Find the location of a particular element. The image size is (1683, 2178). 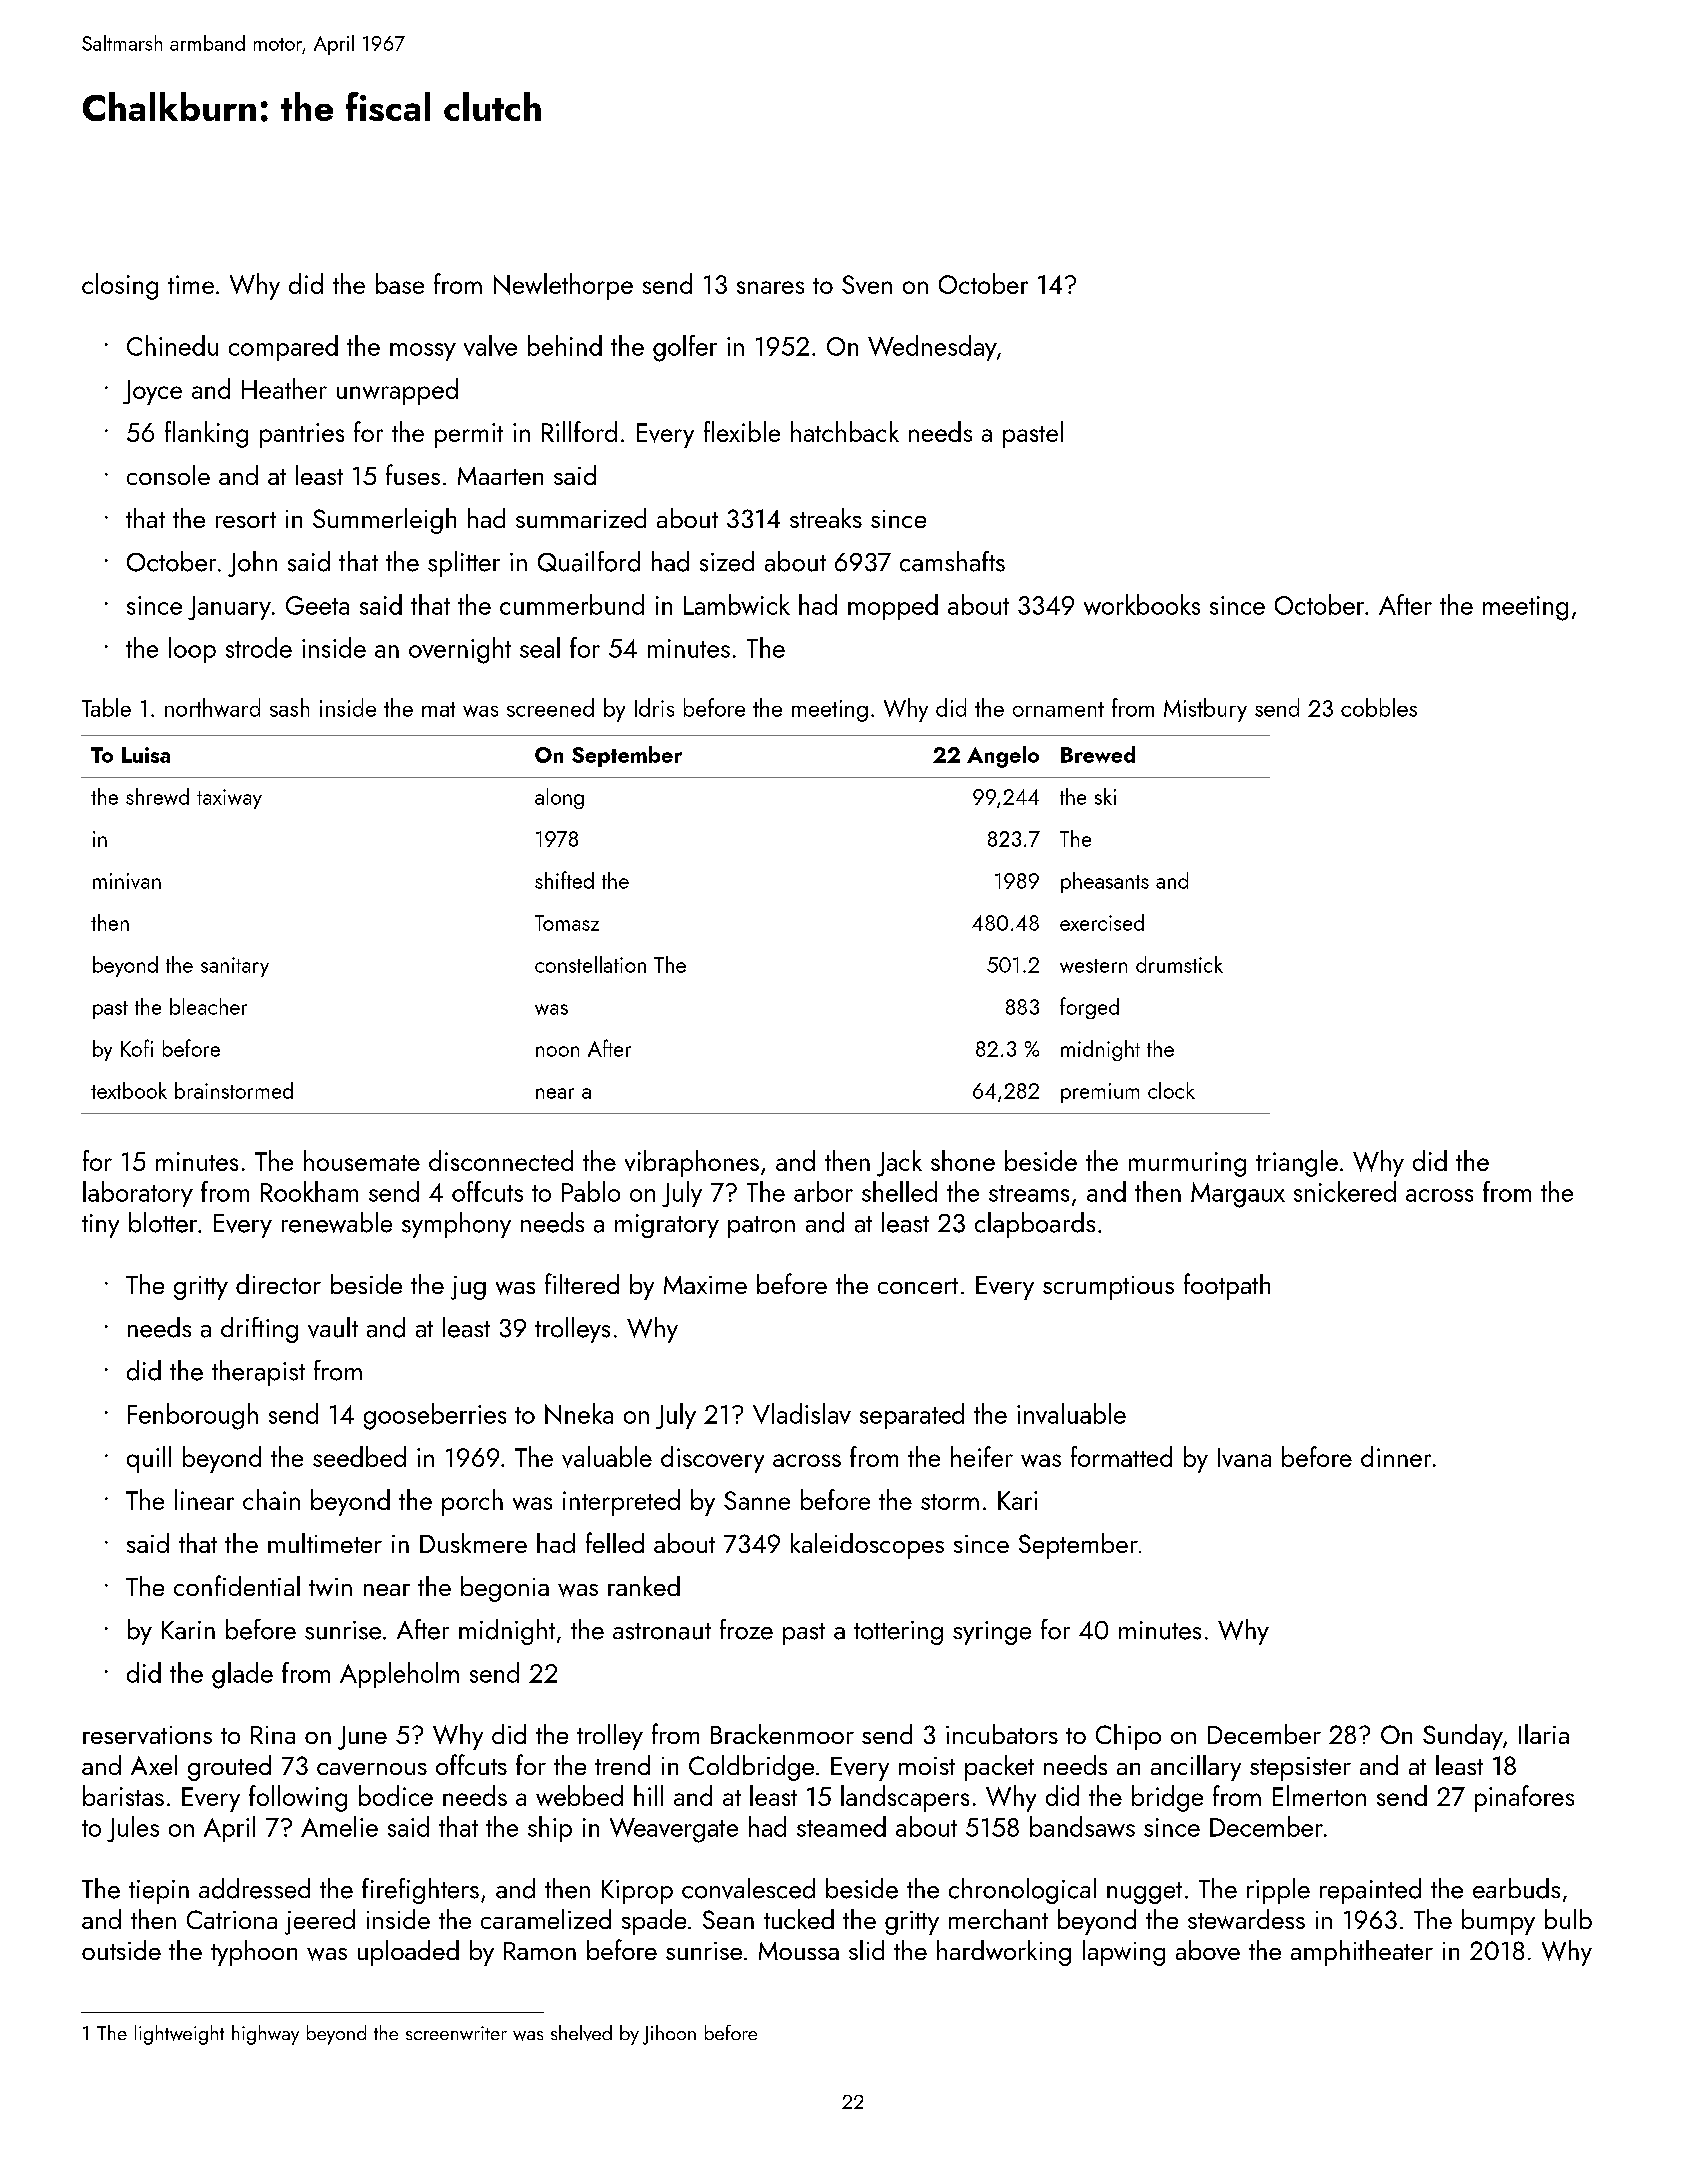

Vladislav is located at coordinates (802, 1413).
